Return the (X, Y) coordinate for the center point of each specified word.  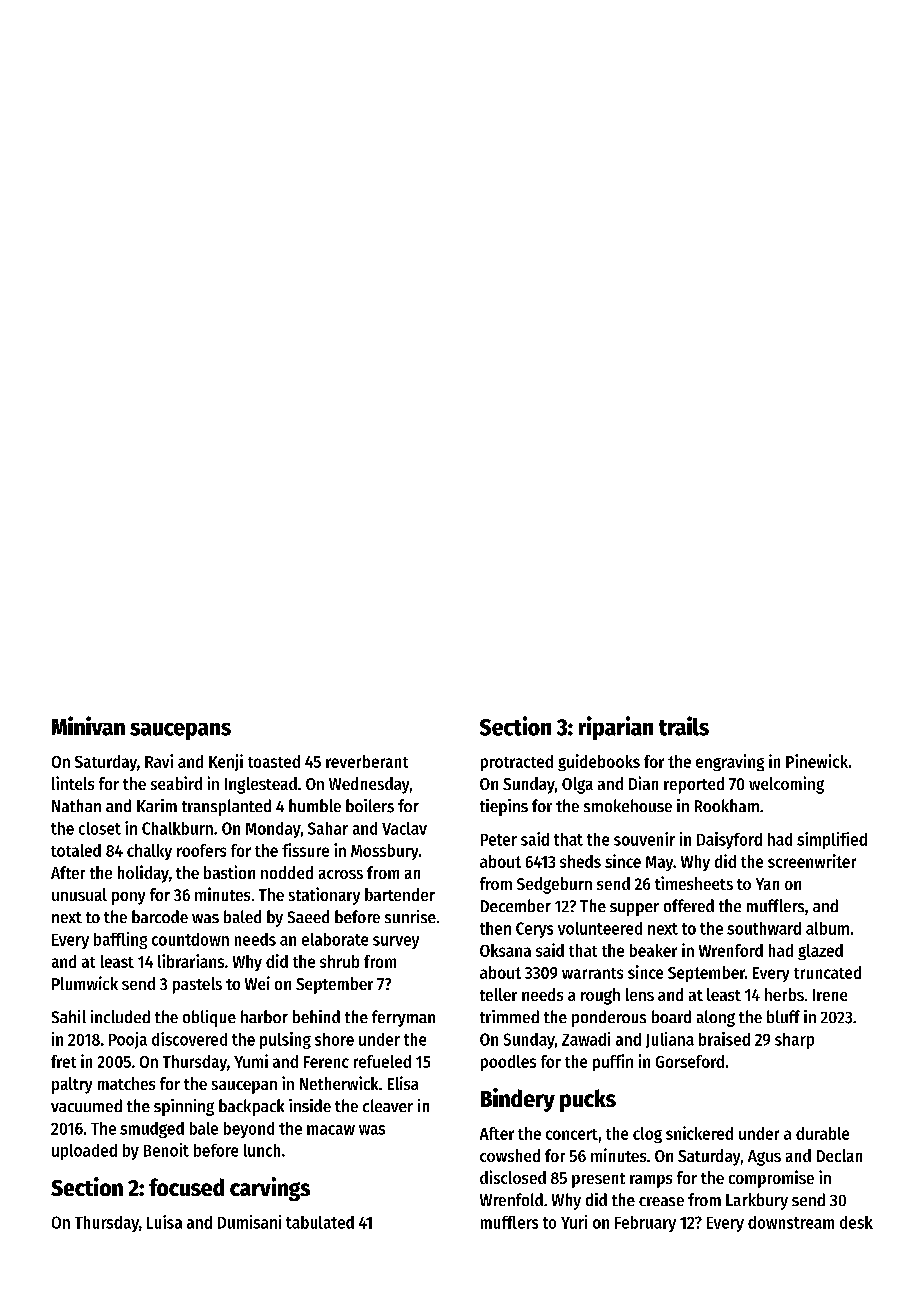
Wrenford (731, 950)
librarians (191, 961)
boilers (370, 806)
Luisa (164, 1222)
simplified (832, 840)
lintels (73, 783)
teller (498, 994)
